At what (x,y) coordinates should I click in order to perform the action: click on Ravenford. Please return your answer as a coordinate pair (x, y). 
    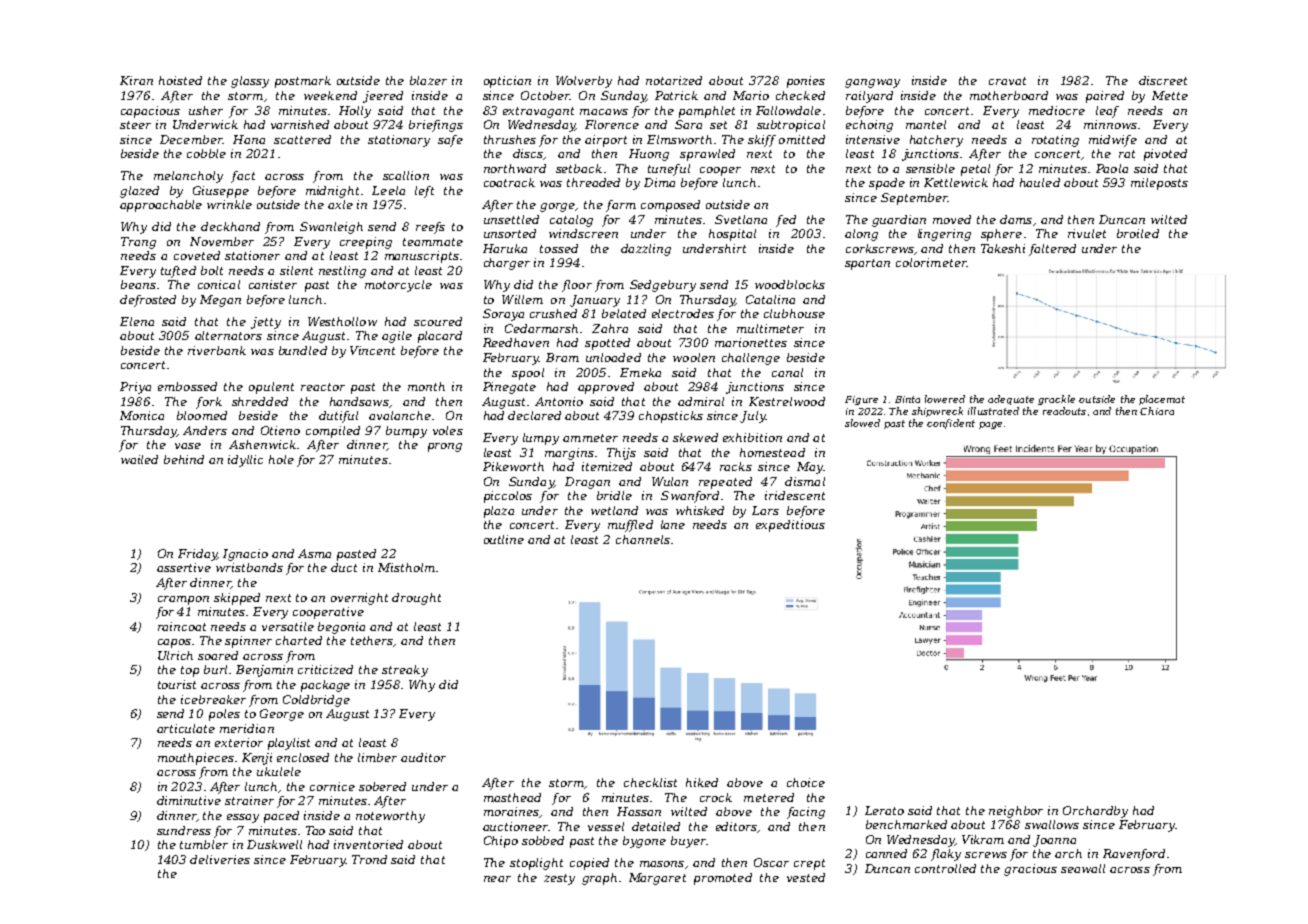
    Looking at the image, I should click on (1134, 855).
